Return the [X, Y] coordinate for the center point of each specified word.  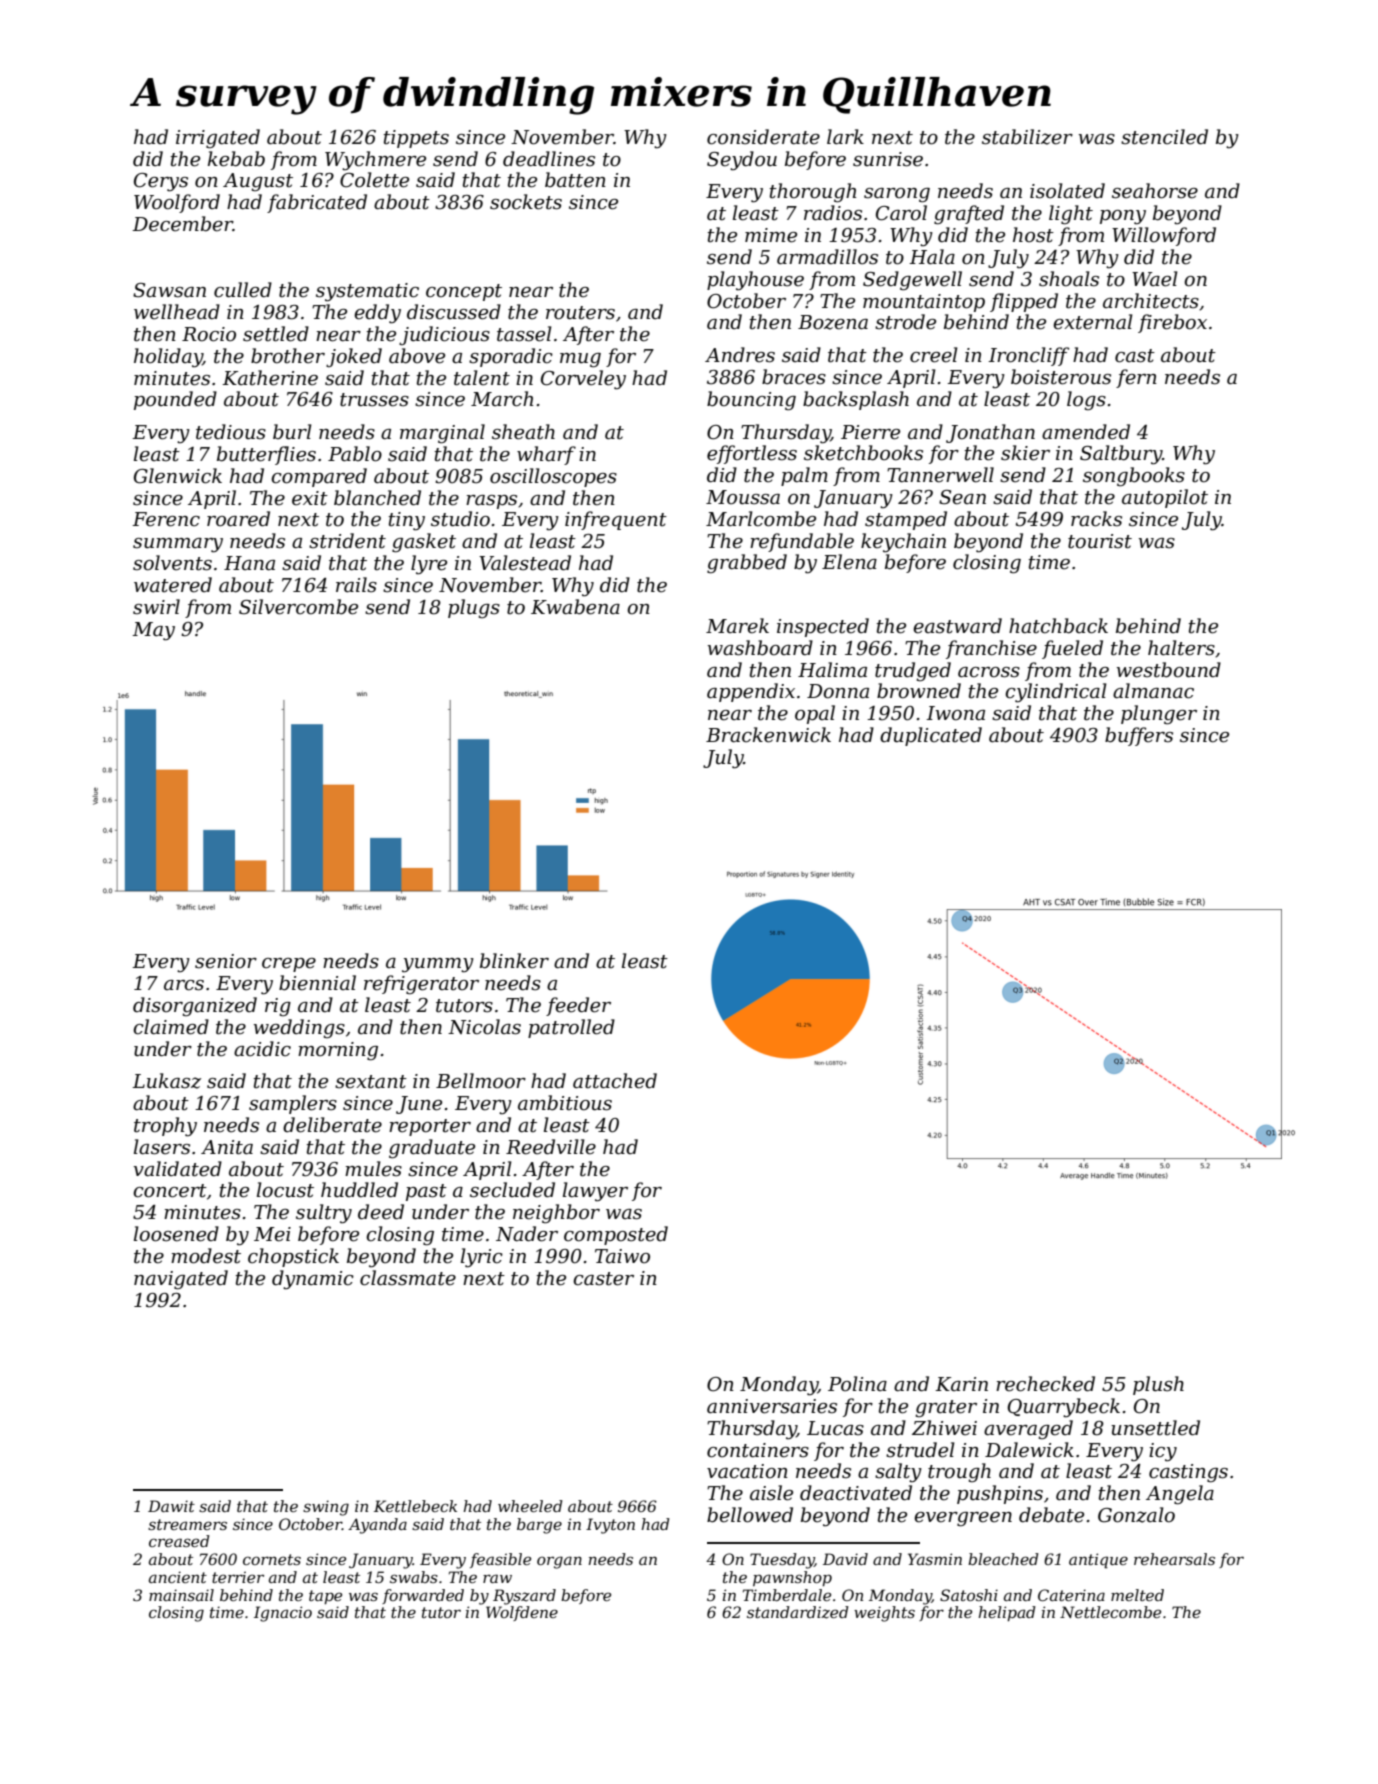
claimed [171, 1027]
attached [615, 1081]
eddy [377, 314]
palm [804, 476]
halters [1181, 648]
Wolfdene [522, 1613]
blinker [514, 961]
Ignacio [283, 1614]
